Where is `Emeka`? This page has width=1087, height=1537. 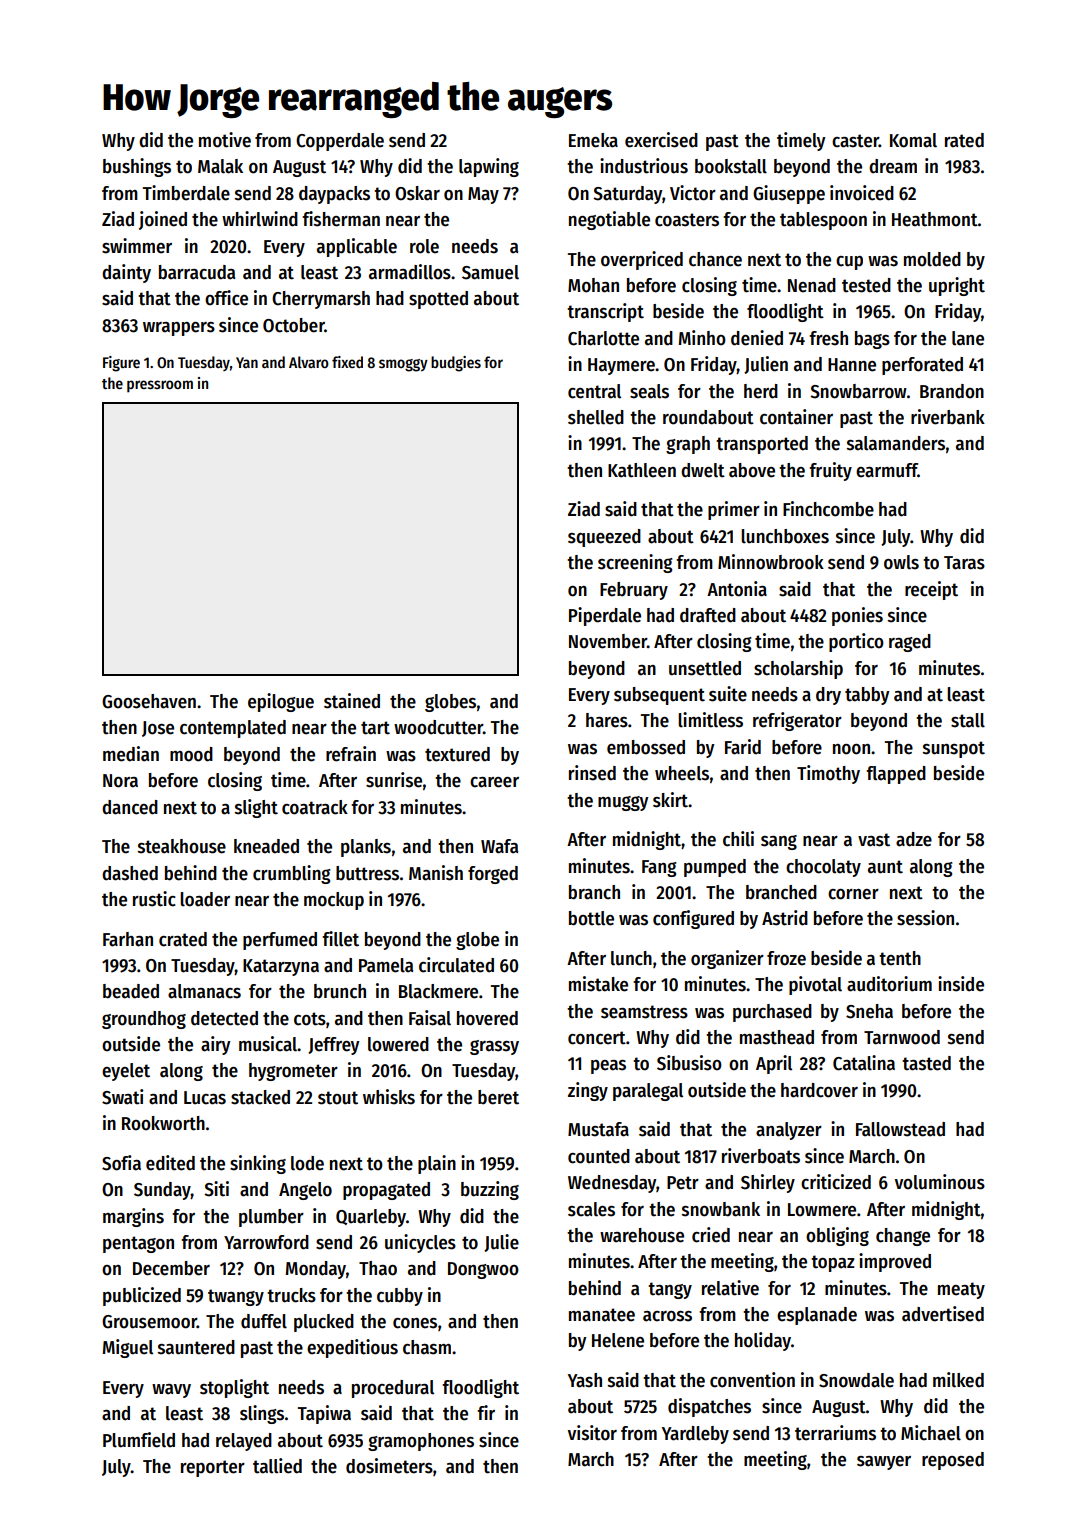 Emeka is located at coordinates (593, 140).
